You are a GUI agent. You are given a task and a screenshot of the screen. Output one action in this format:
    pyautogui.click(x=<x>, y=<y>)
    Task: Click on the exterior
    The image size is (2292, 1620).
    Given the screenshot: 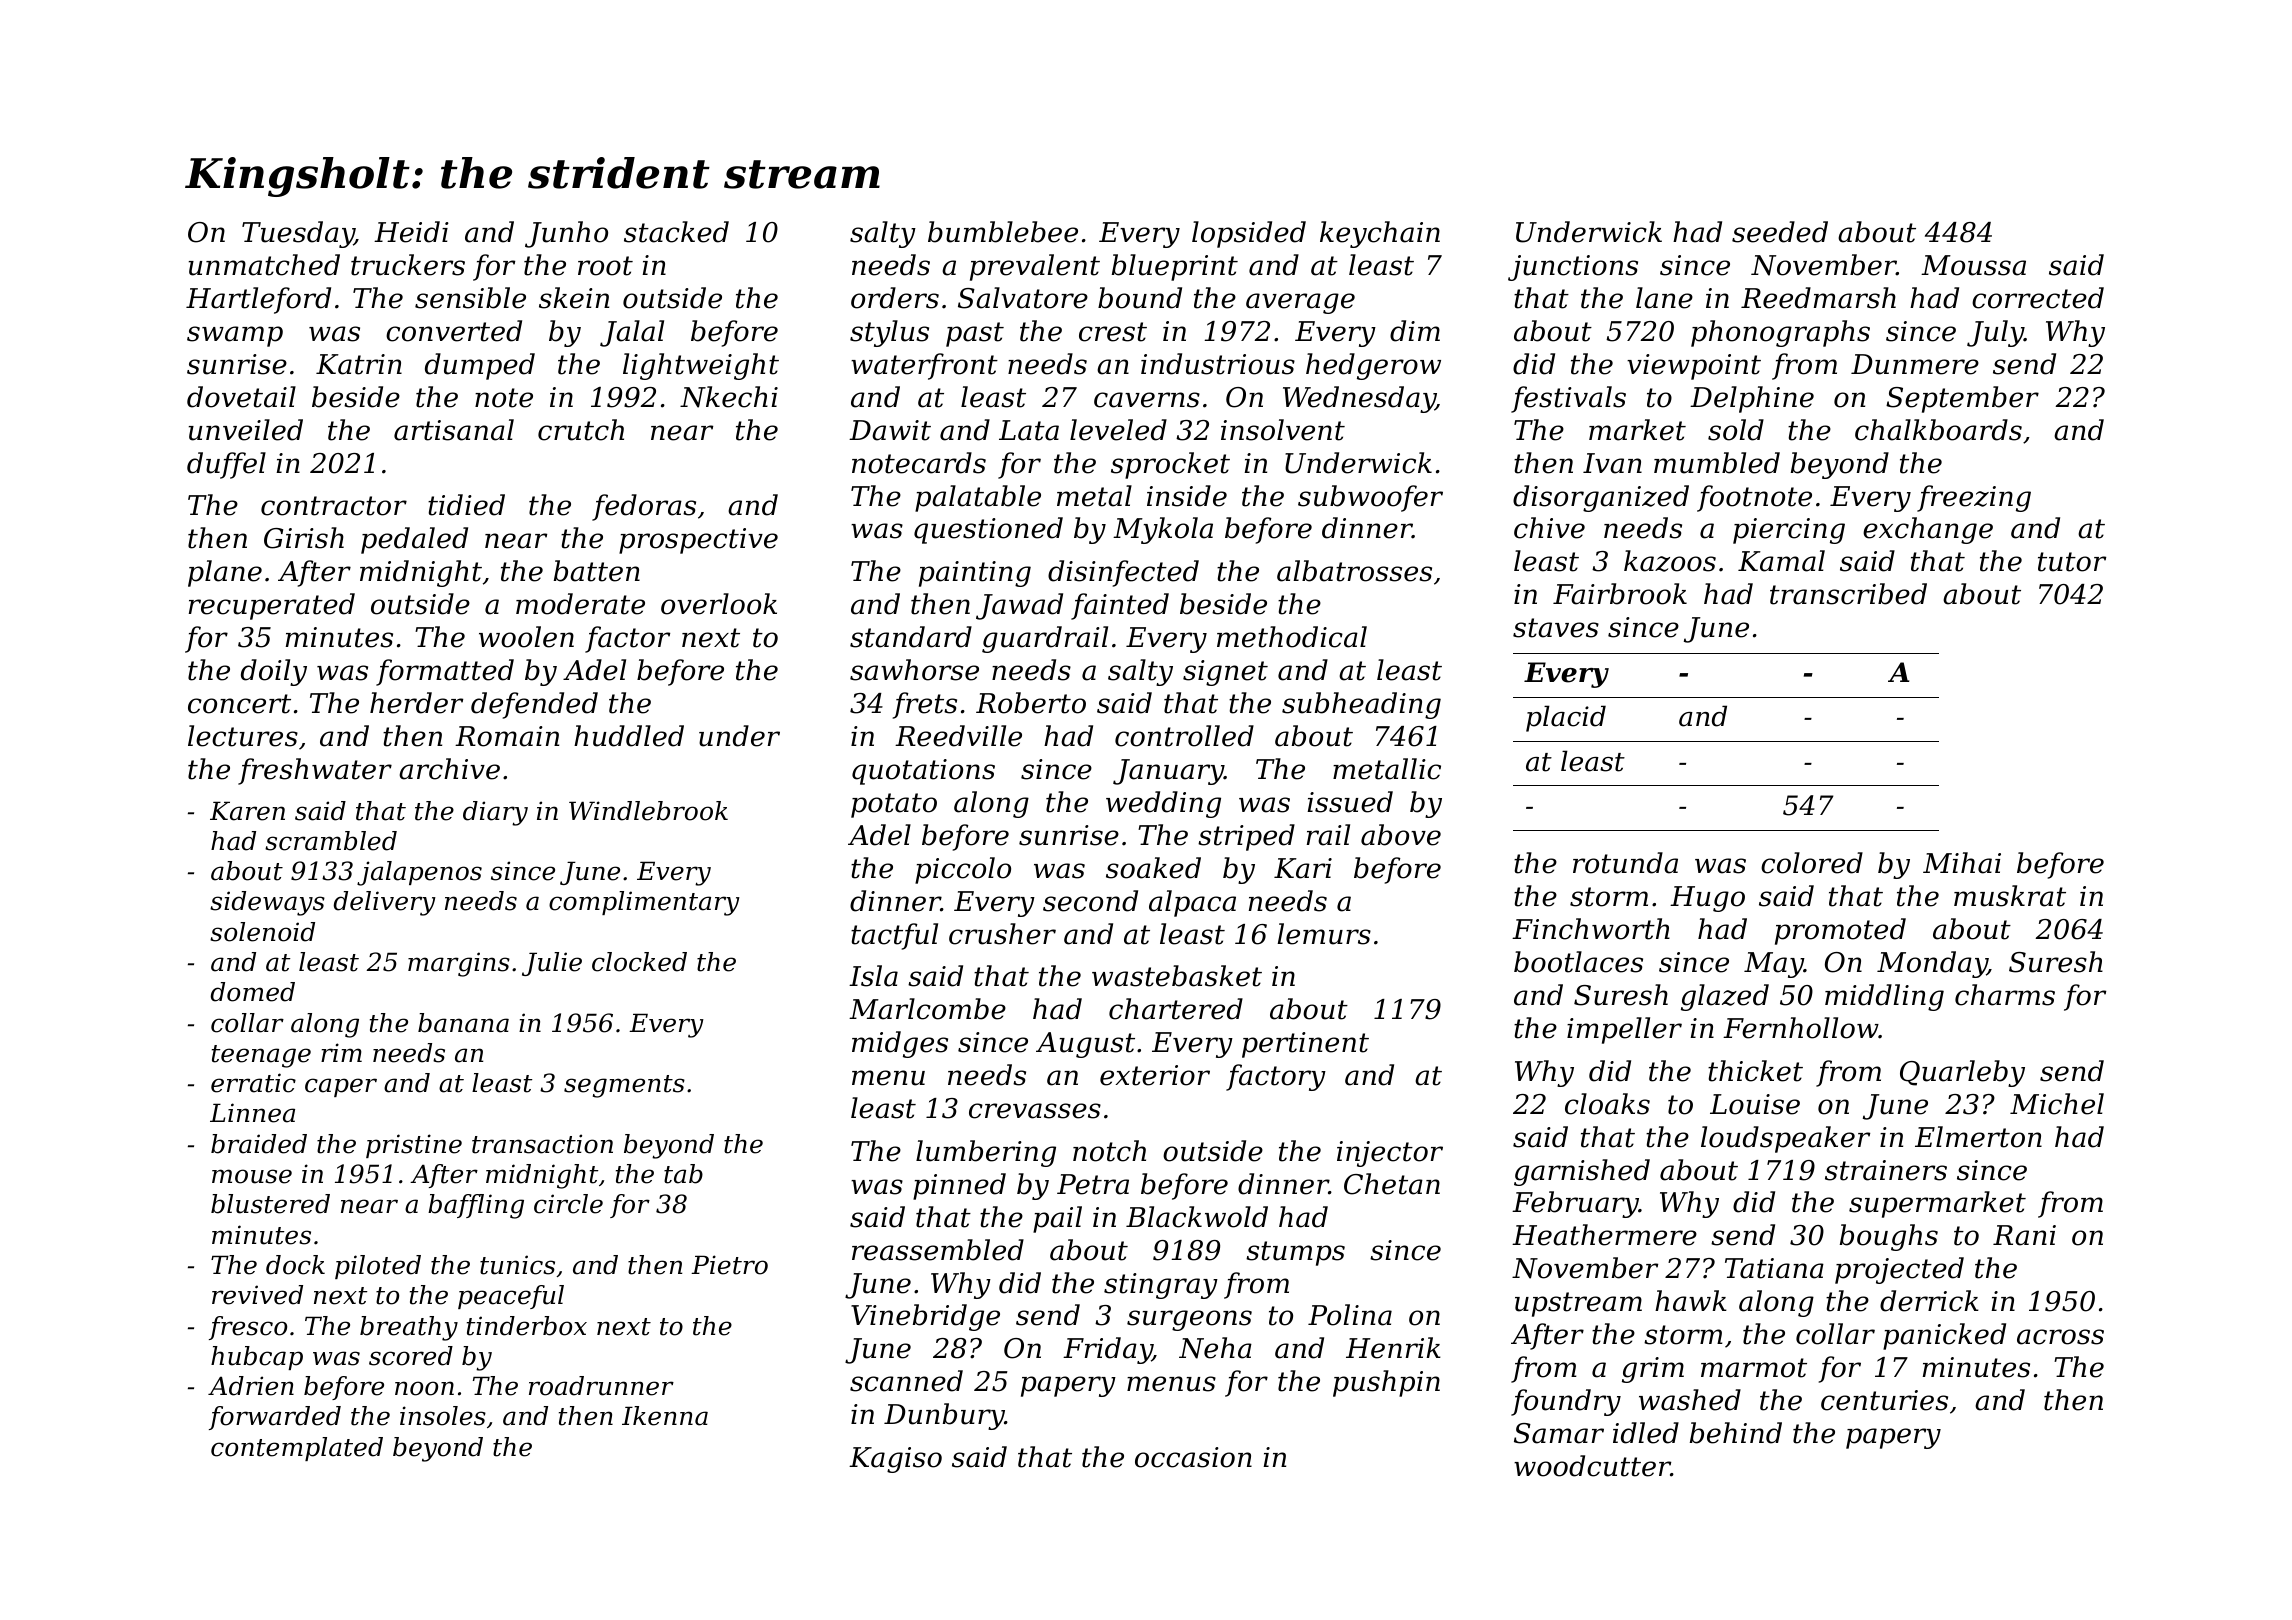 What is the action you would take?
    pyautogui.click(x=1155, y=1075)
